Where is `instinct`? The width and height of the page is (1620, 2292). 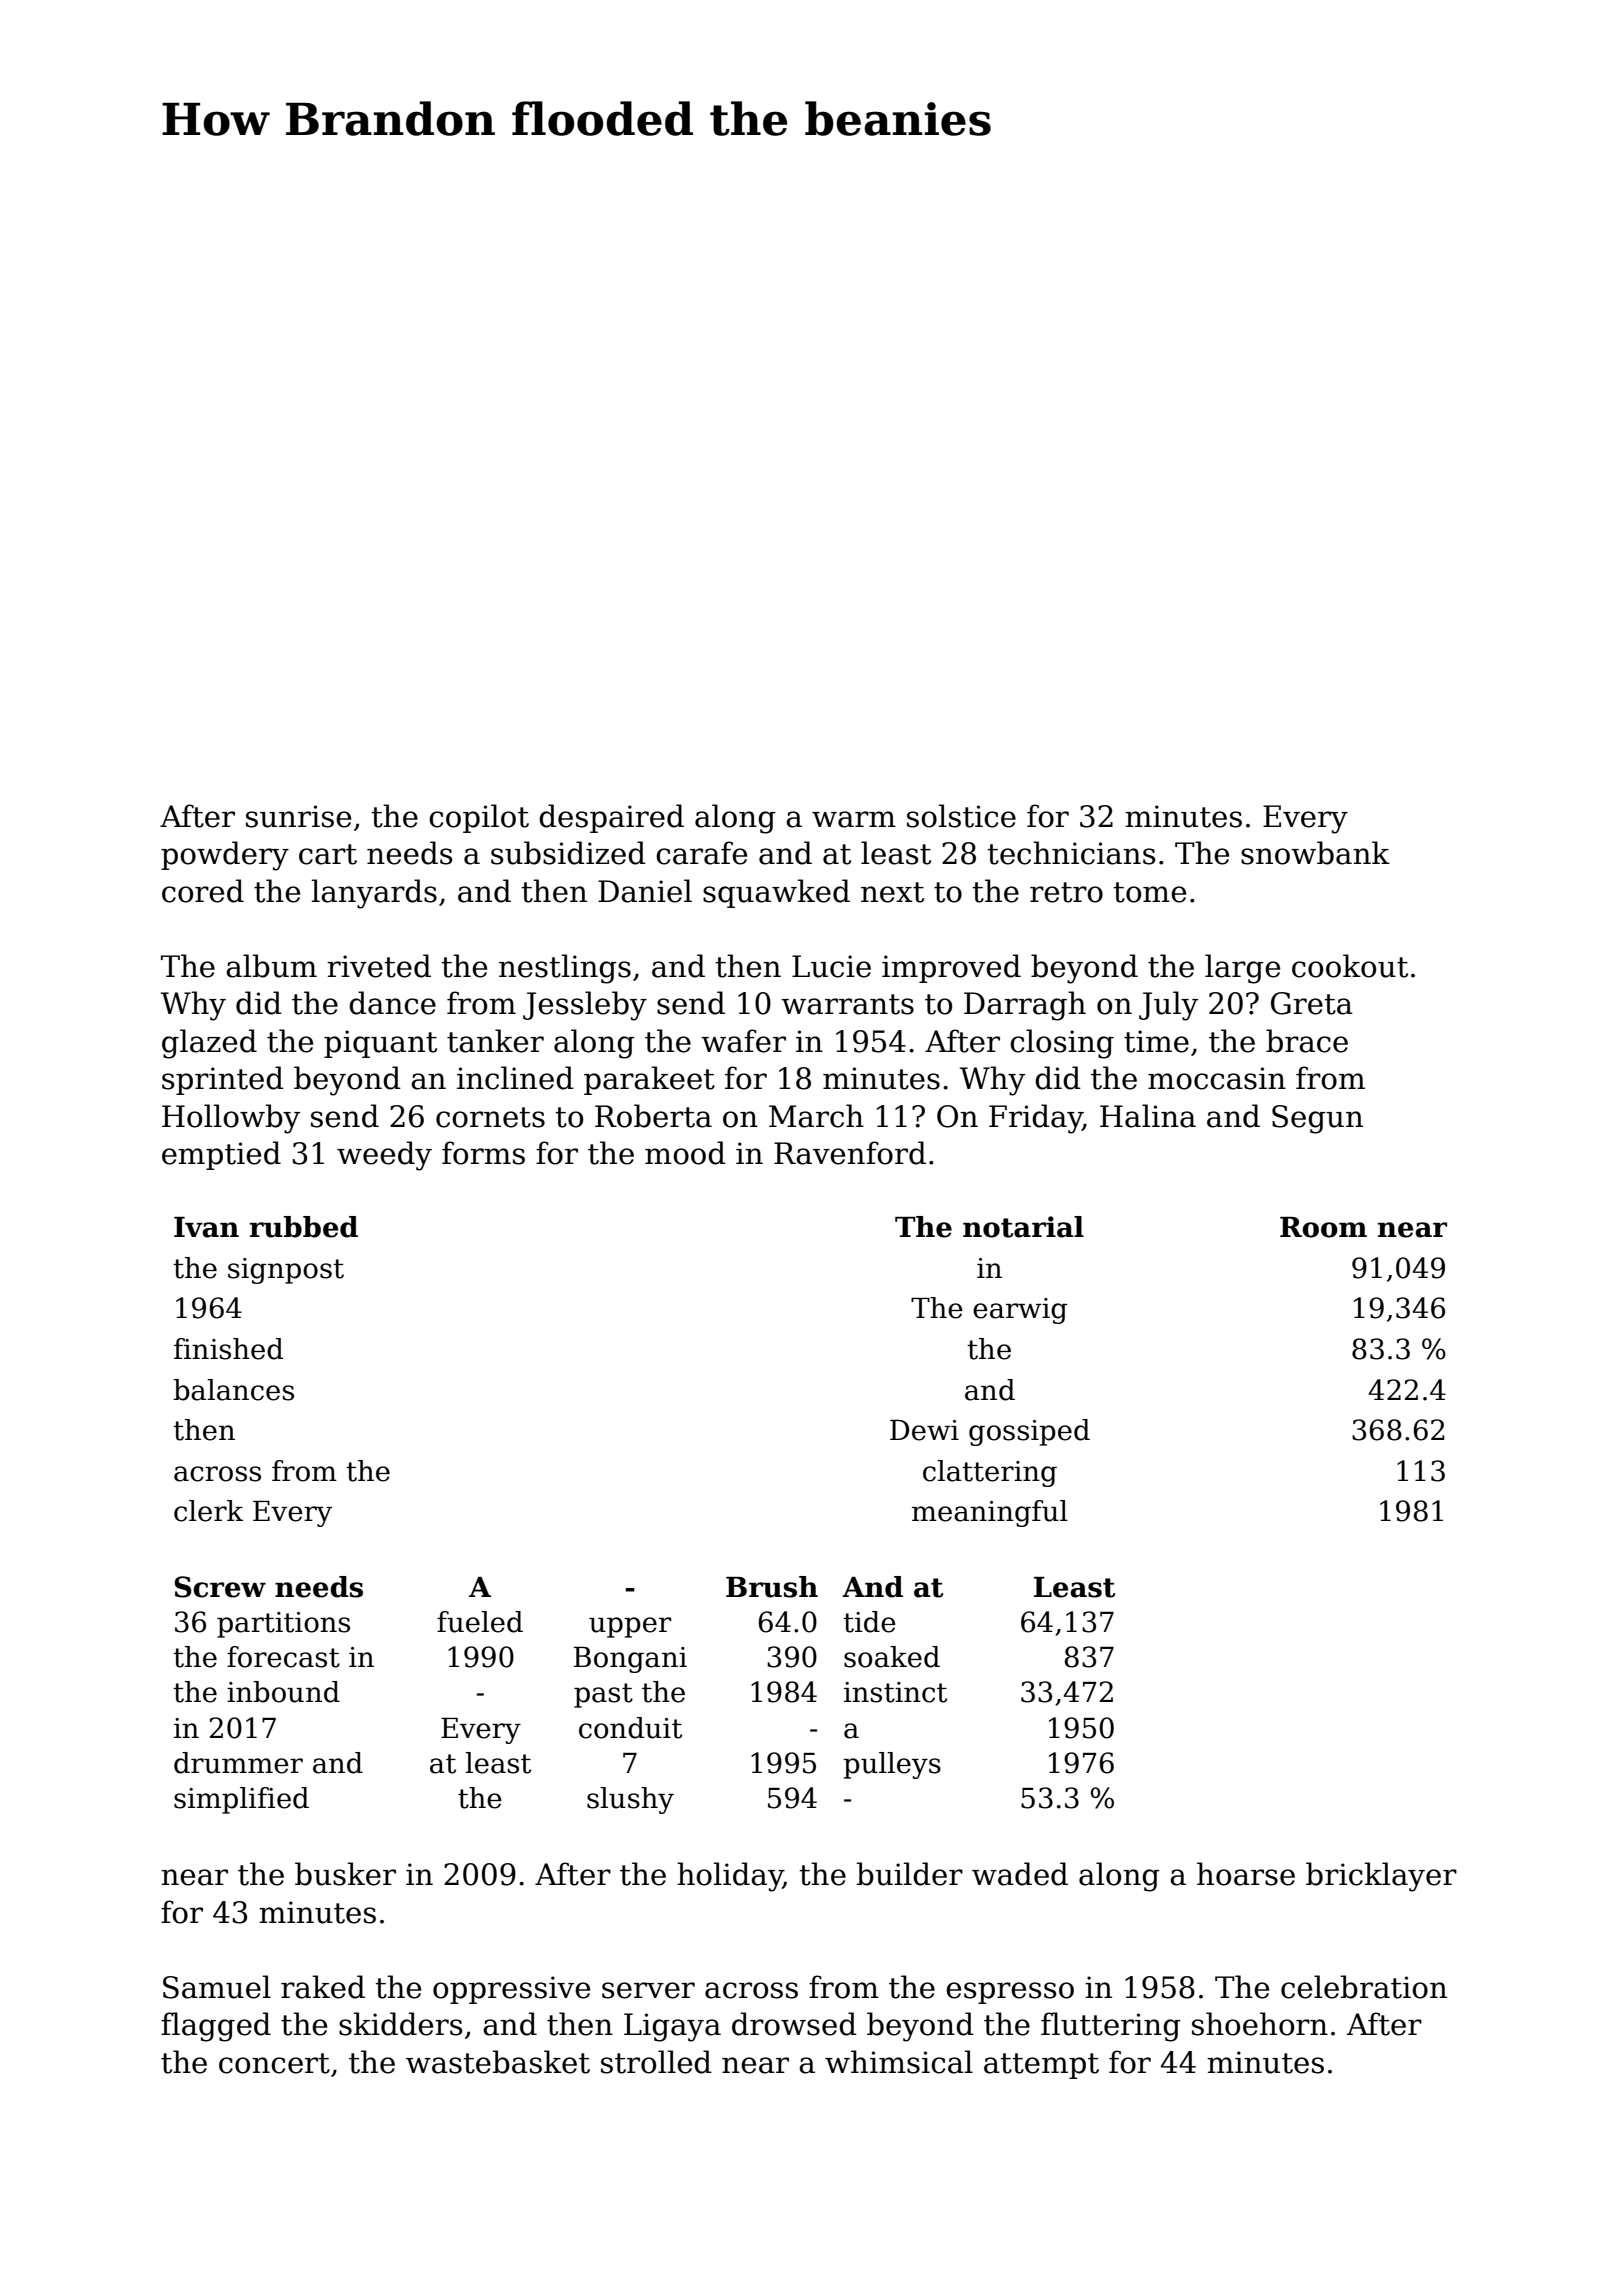
instinct is located at coordinates (895, 1692).
